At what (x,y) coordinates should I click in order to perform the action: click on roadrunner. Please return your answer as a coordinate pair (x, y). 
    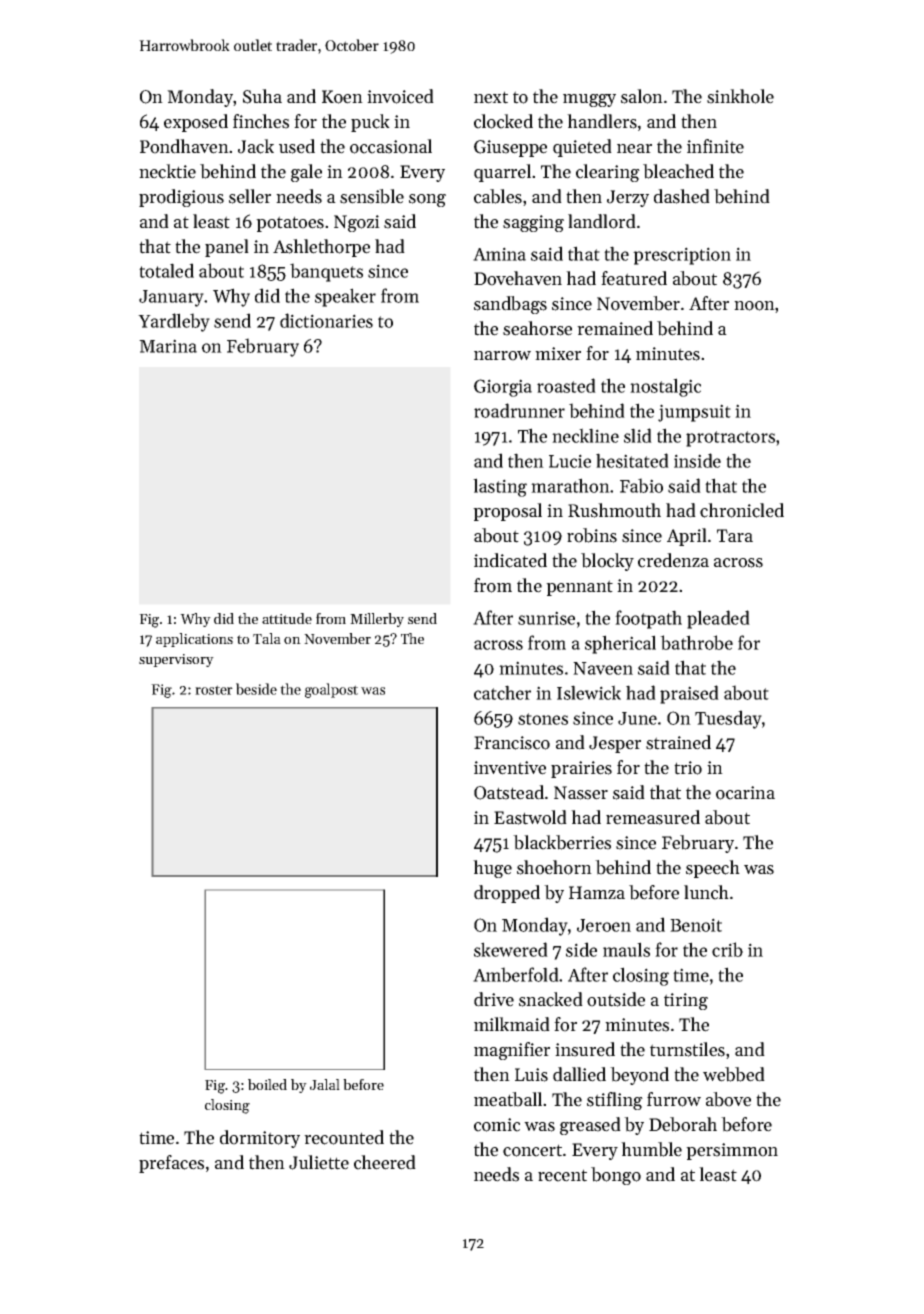
    Looking at the image, I should click on (519, 410).
